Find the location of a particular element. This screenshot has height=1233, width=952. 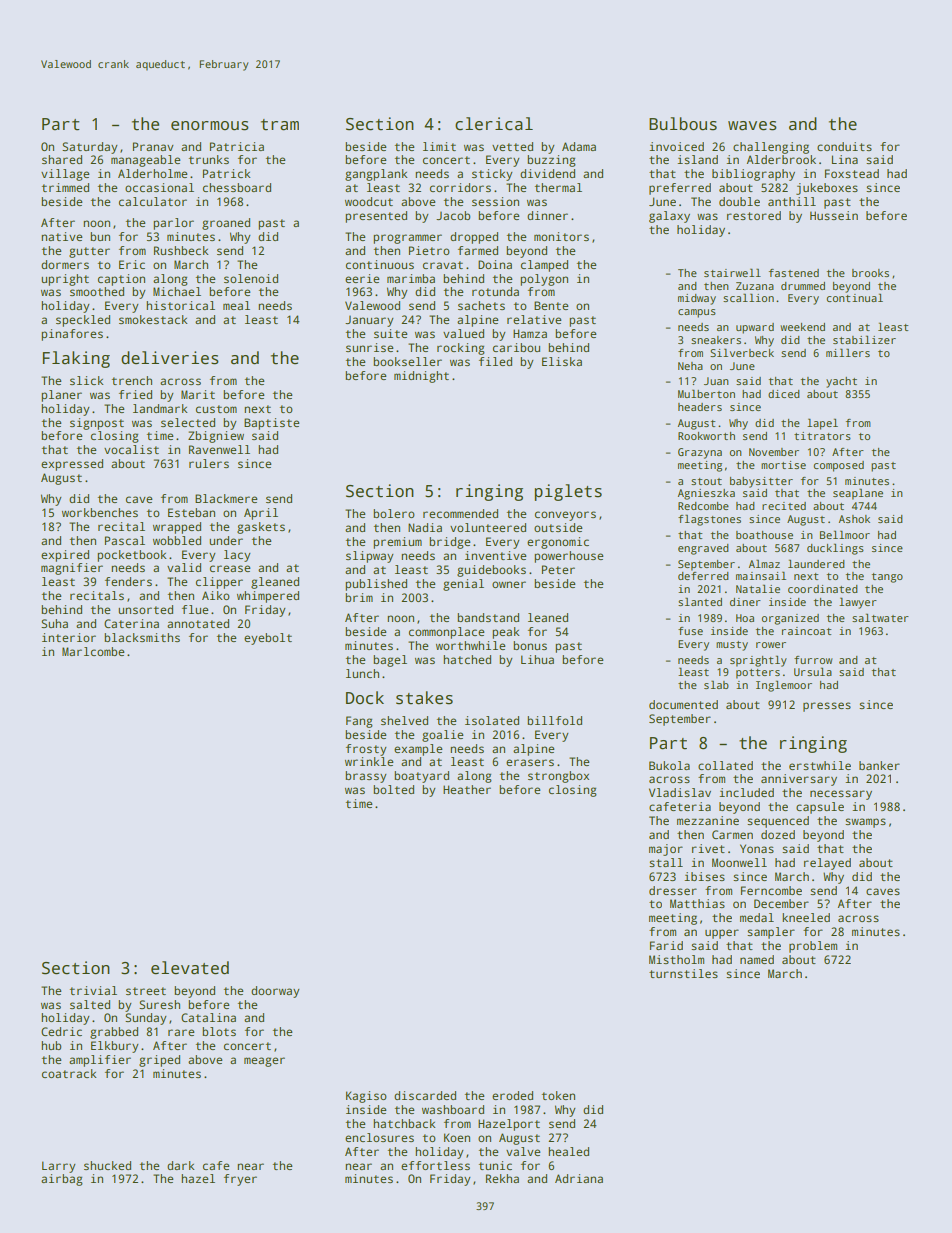

fryer is located at coordinates (240, 1180).
